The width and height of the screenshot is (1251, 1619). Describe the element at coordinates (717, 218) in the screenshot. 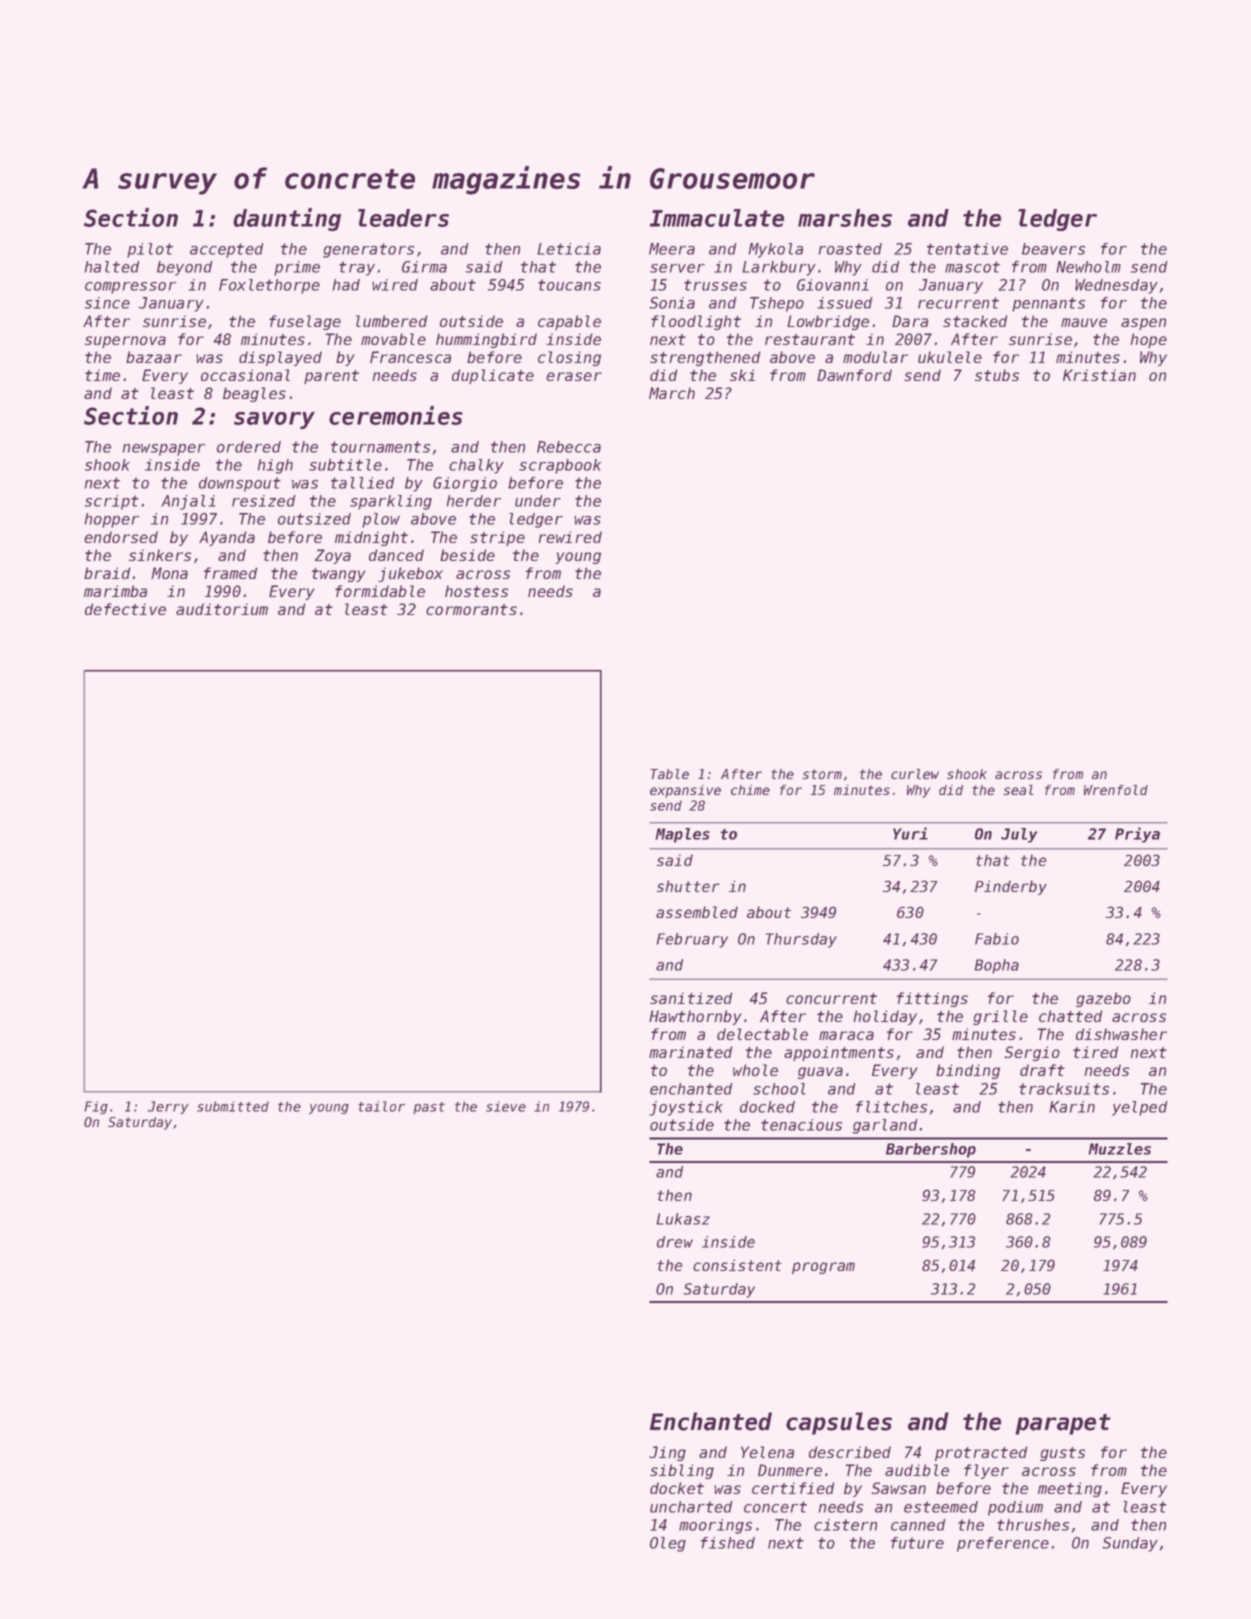

I see `Immaculate` at that location.
